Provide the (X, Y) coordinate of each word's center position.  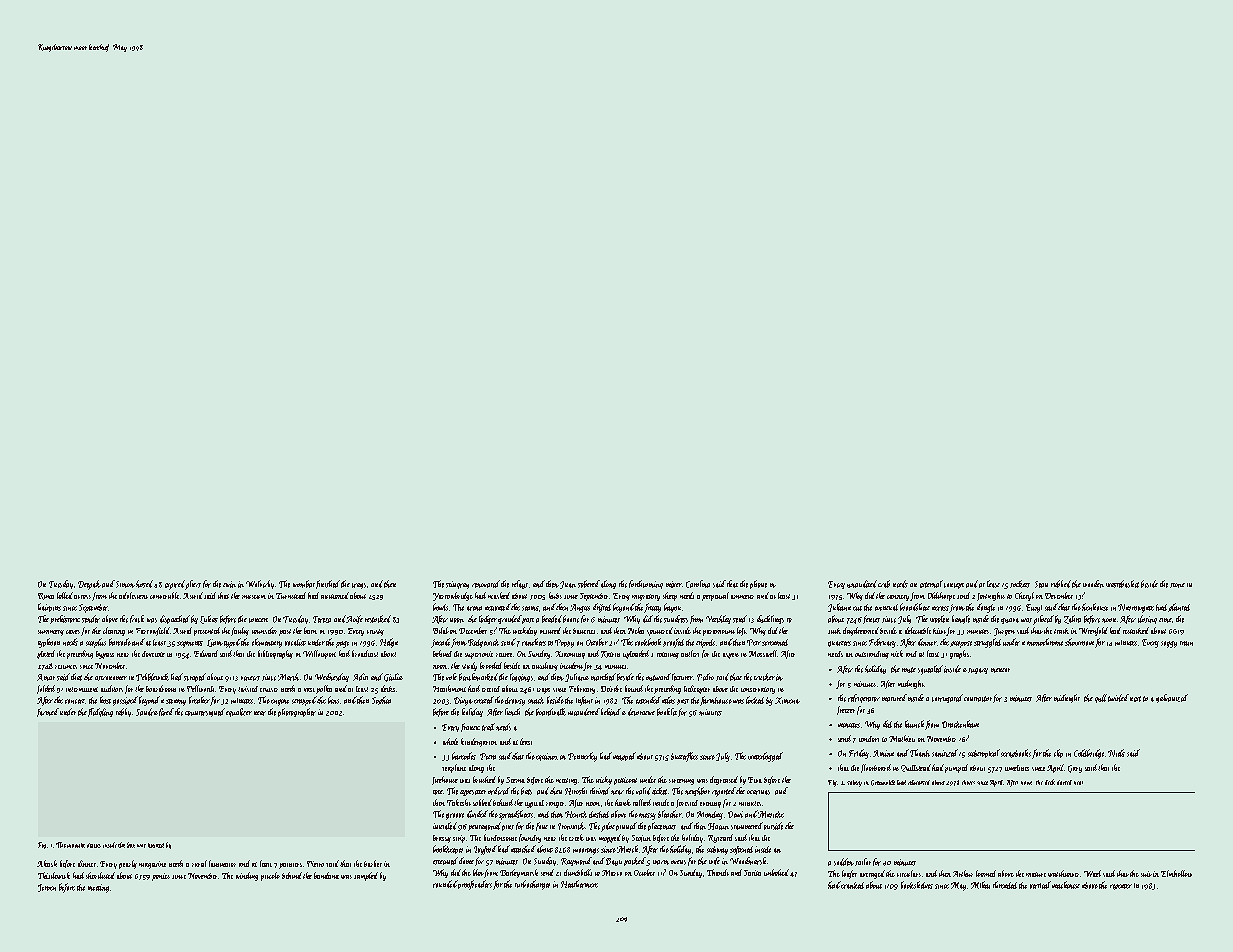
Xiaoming (570, 655)
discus (94, 845)
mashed (499, 595)
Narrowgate (1136, 608)
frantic (470, 727)
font (542, 826)
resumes (66, 667)
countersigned (205, 712)
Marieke (771, 814)
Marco (612, 873)
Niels (1116, 753)
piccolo (270, 876)
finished (328, 584)
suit (1146, 874)
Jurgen (1004, 632)
